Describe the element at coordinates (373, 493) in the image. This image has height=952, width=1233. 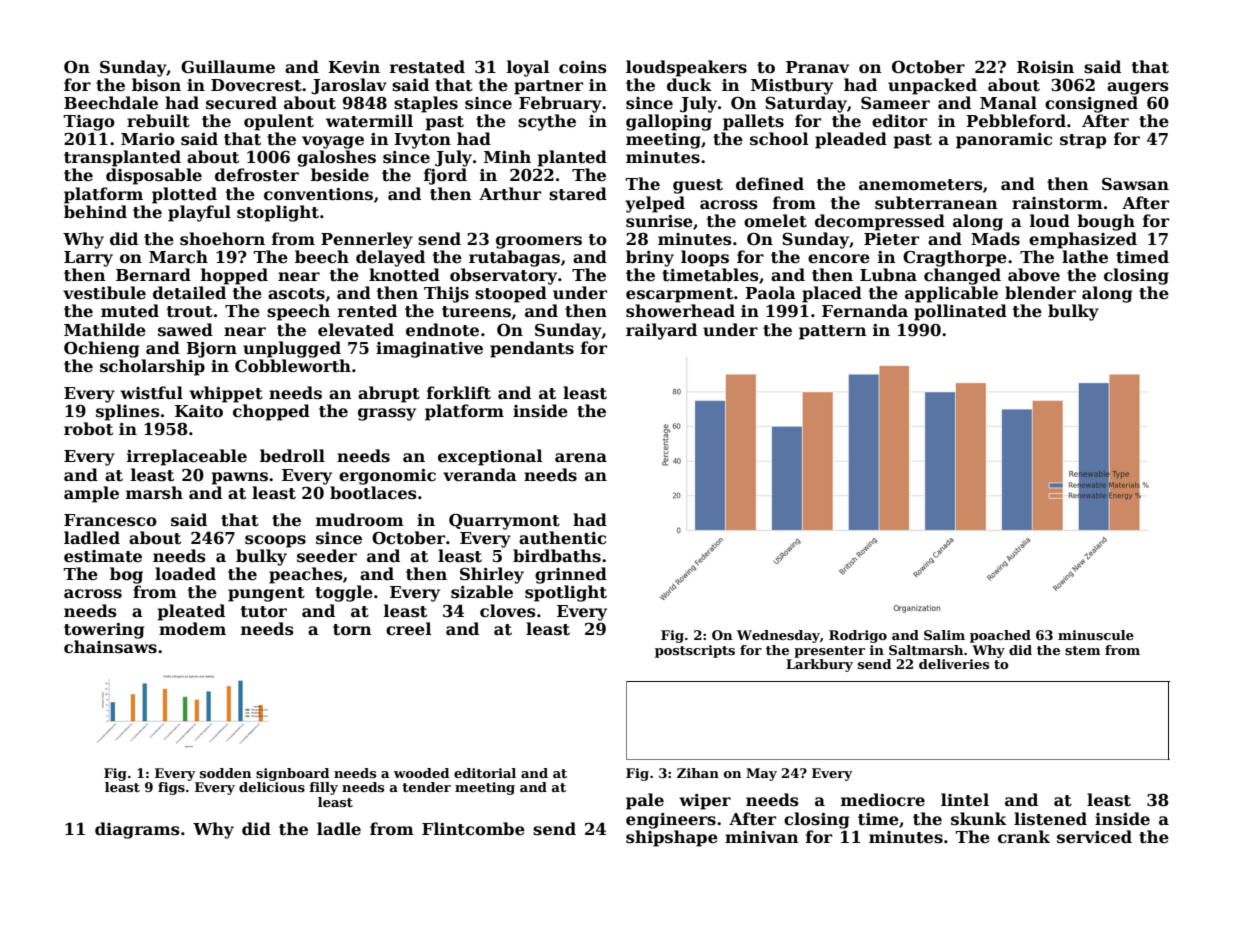
I see `bootlaces` at that location.
